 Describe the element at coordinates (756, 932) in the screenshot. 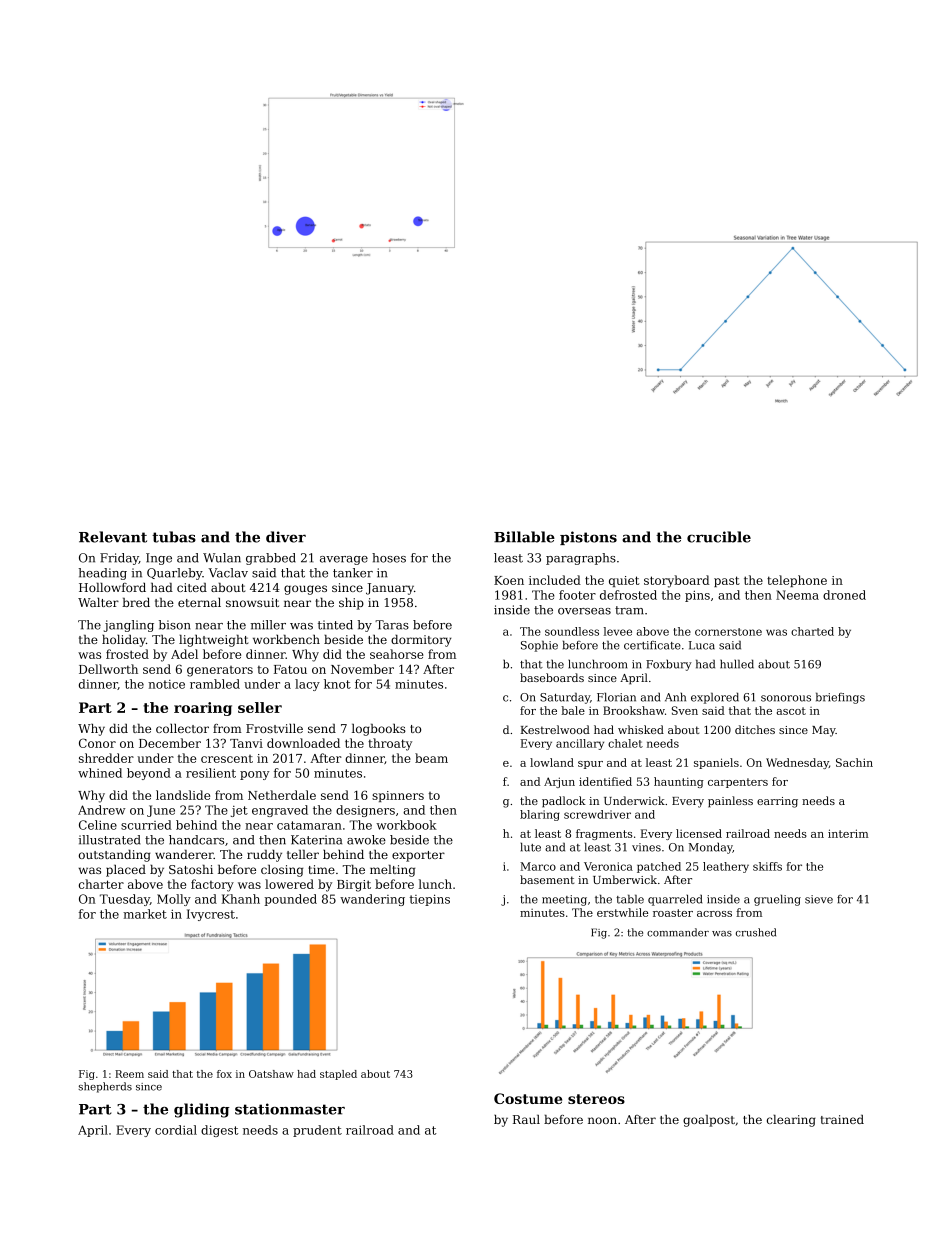

I see `crushed` at that location.
